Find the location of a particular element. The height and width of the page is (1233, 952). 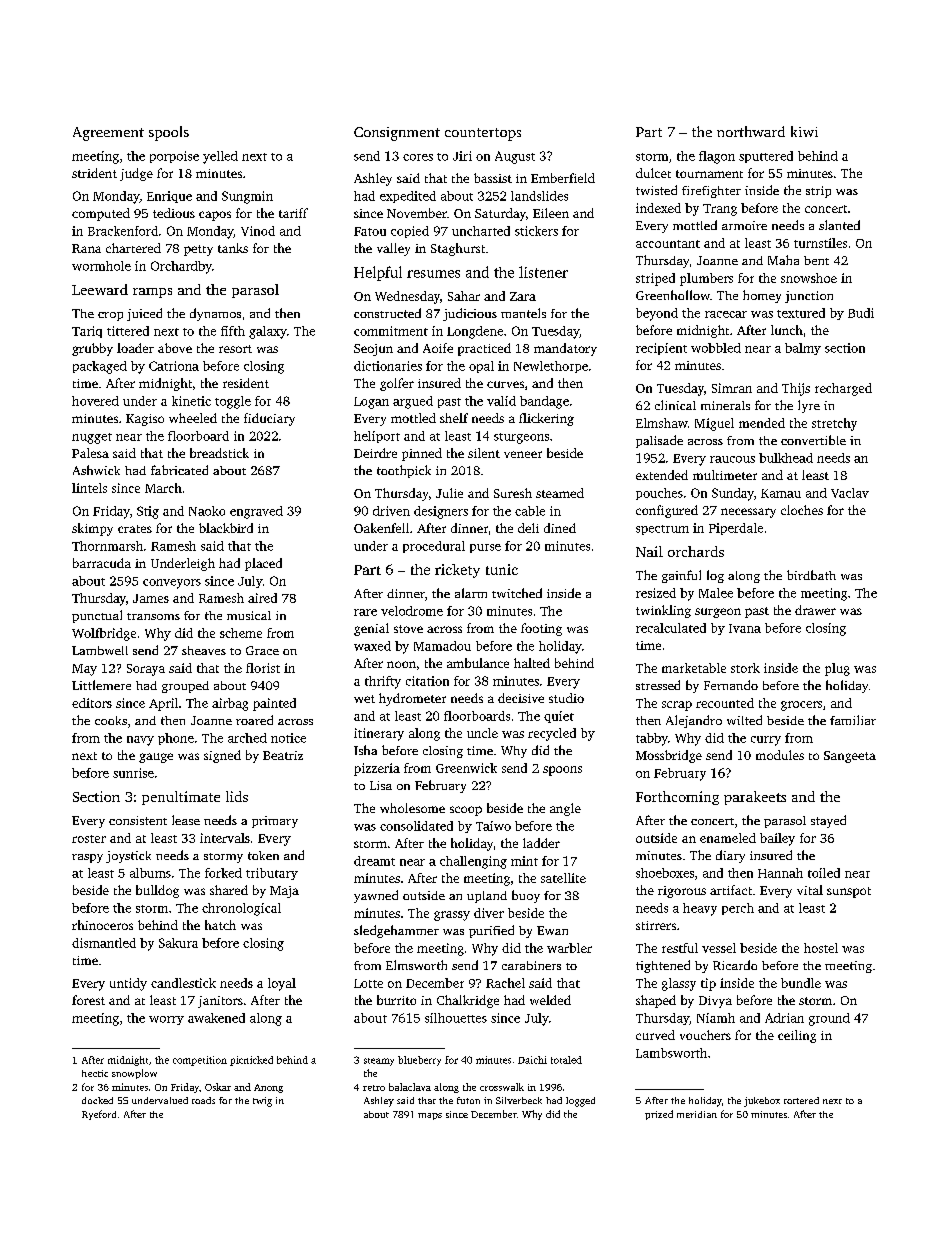

kiwi is located at coordinates (804, 131).
